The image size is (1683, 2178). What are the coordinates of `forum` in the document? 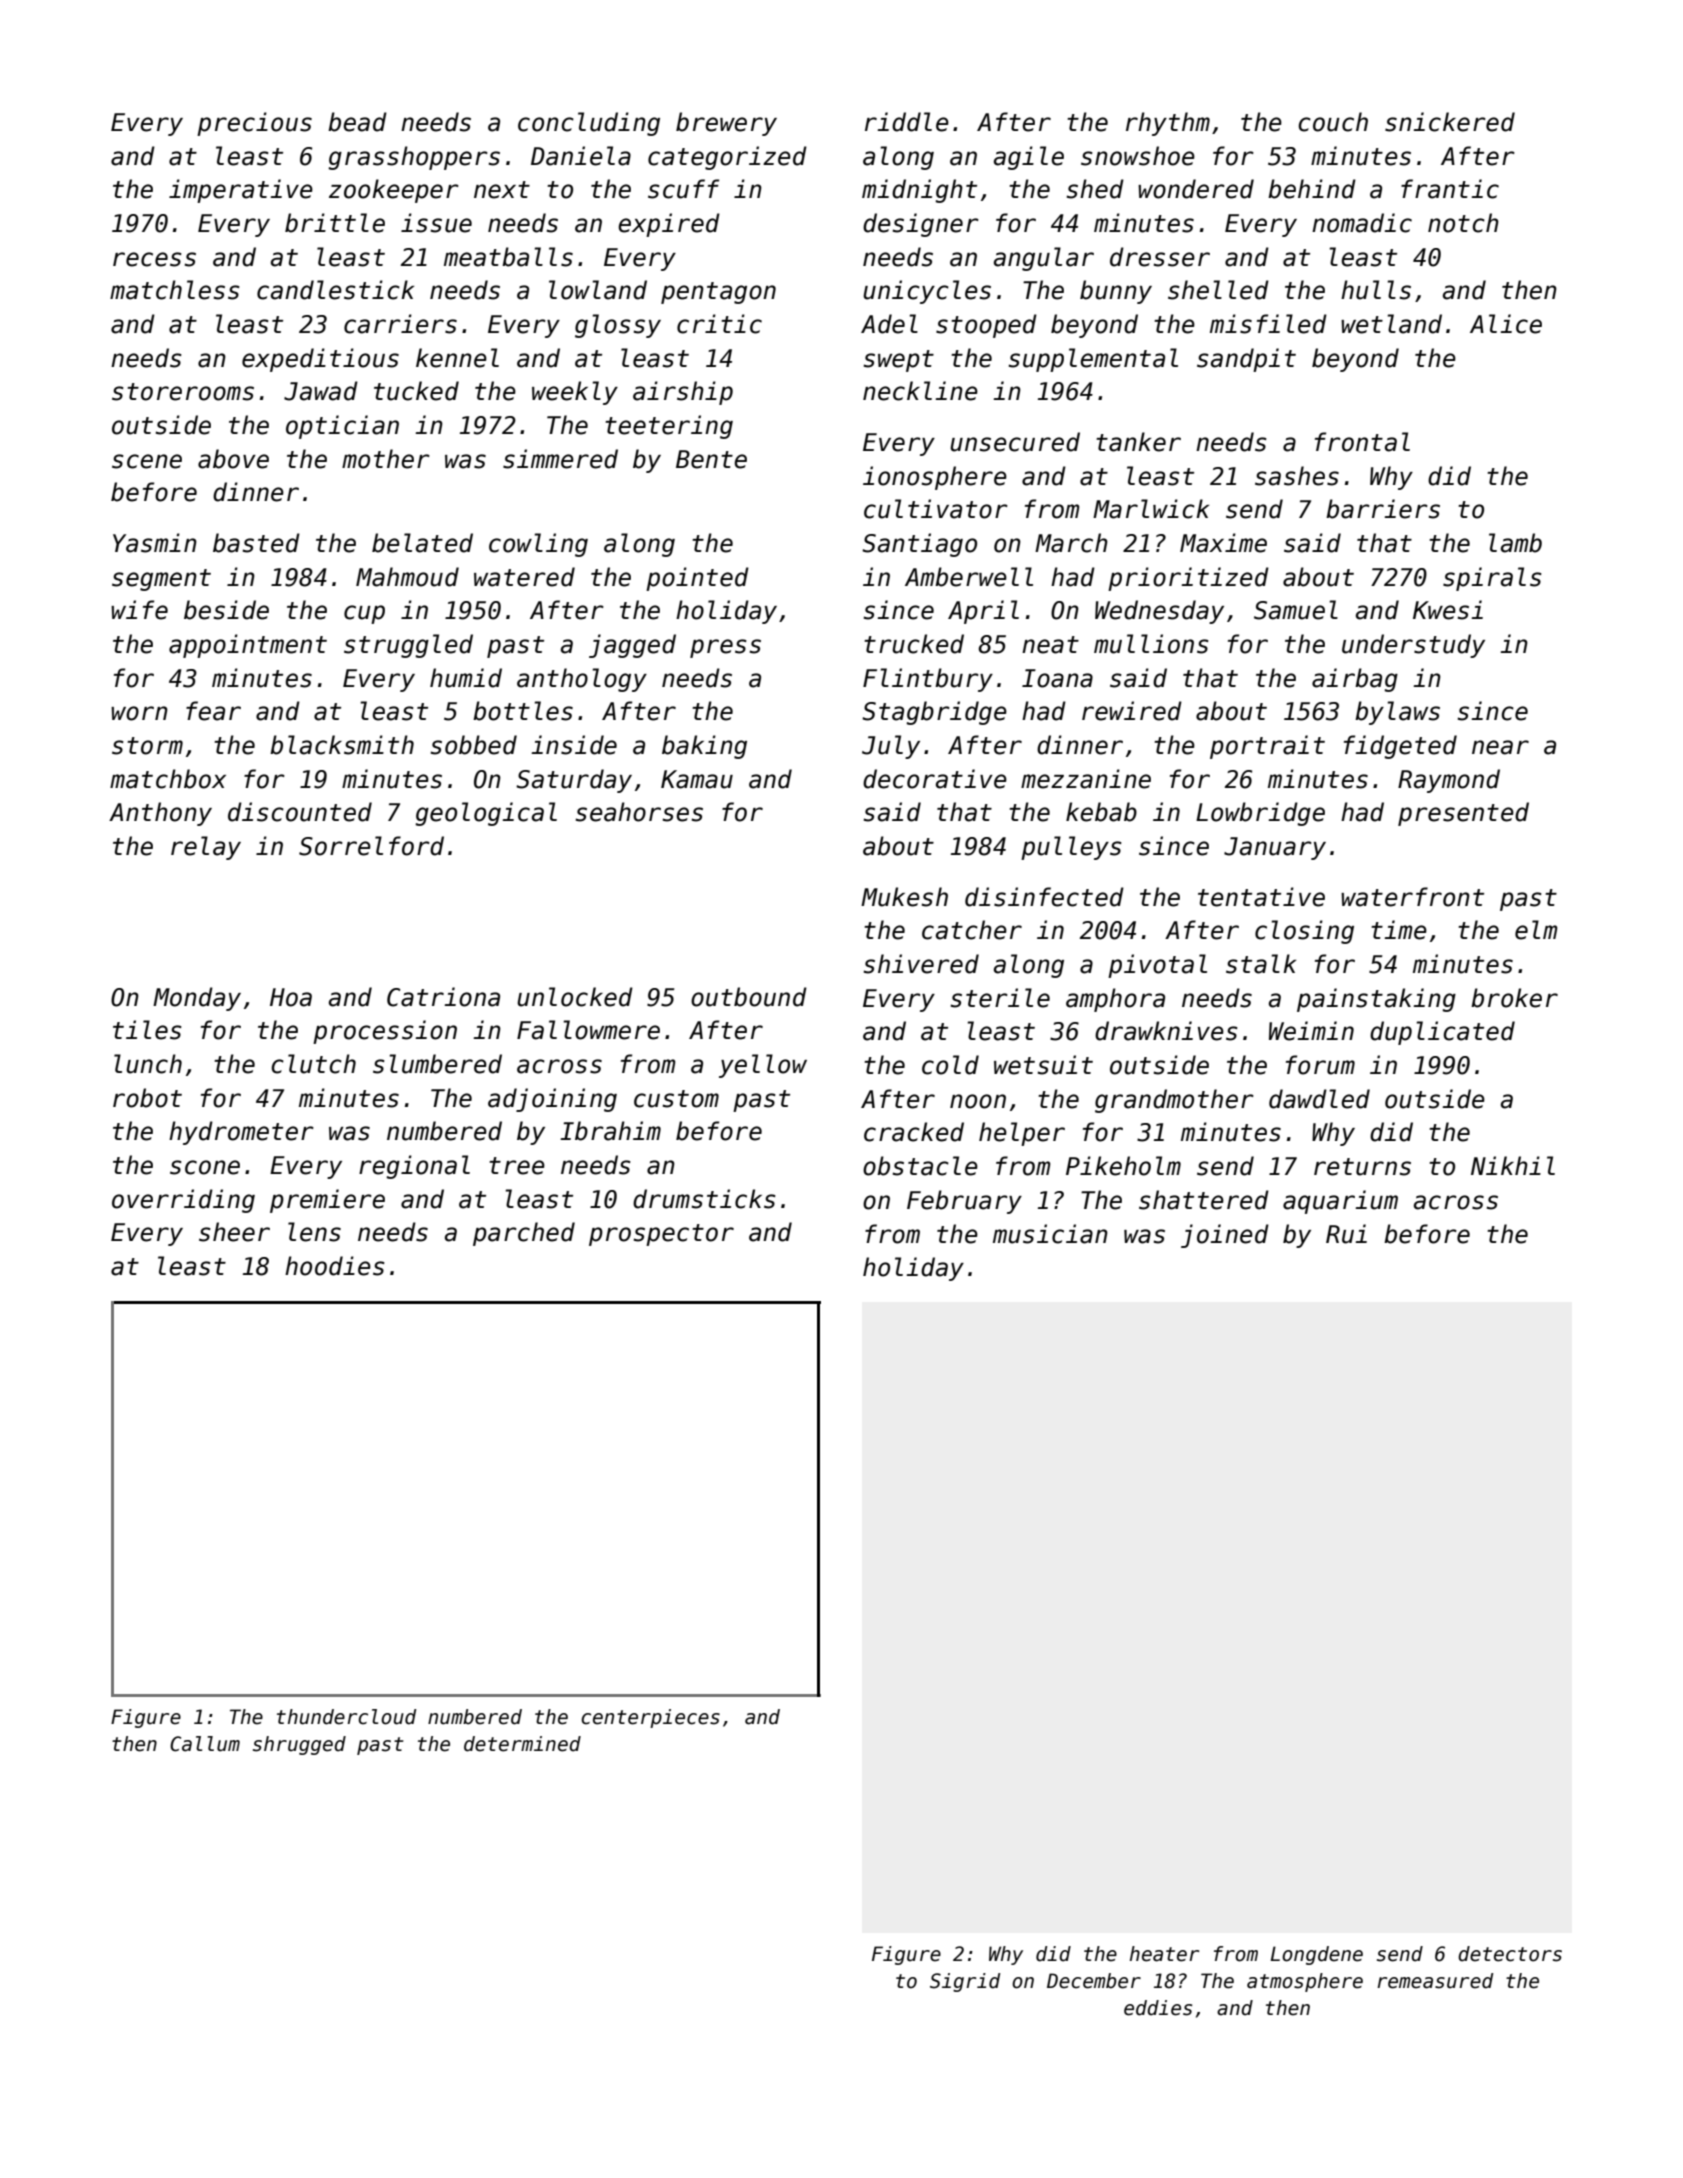 It's located at (1320, 1065).
